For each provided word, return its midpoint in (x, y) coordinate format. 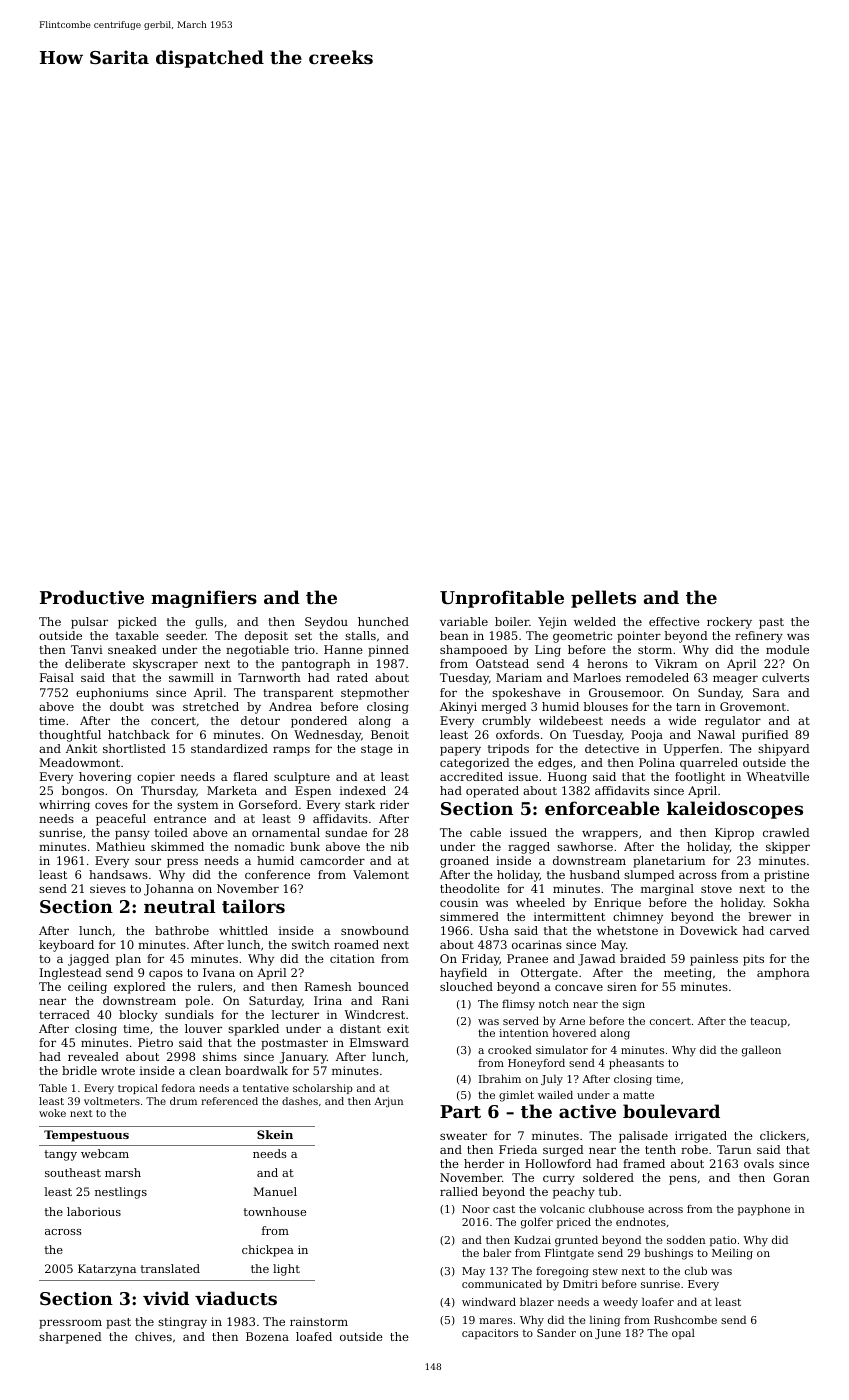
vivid (166, 1298)
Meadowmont (79, 762)
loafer (658, 1301)
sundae (346, 832)
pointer (639, 637)
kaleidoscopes (735, 810)
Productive (92, 597)
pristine (786, 876)
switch (311, 944)
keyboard (66, 946)
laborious (94, 1211)
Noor (476, 1209)
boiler (512, 621)
